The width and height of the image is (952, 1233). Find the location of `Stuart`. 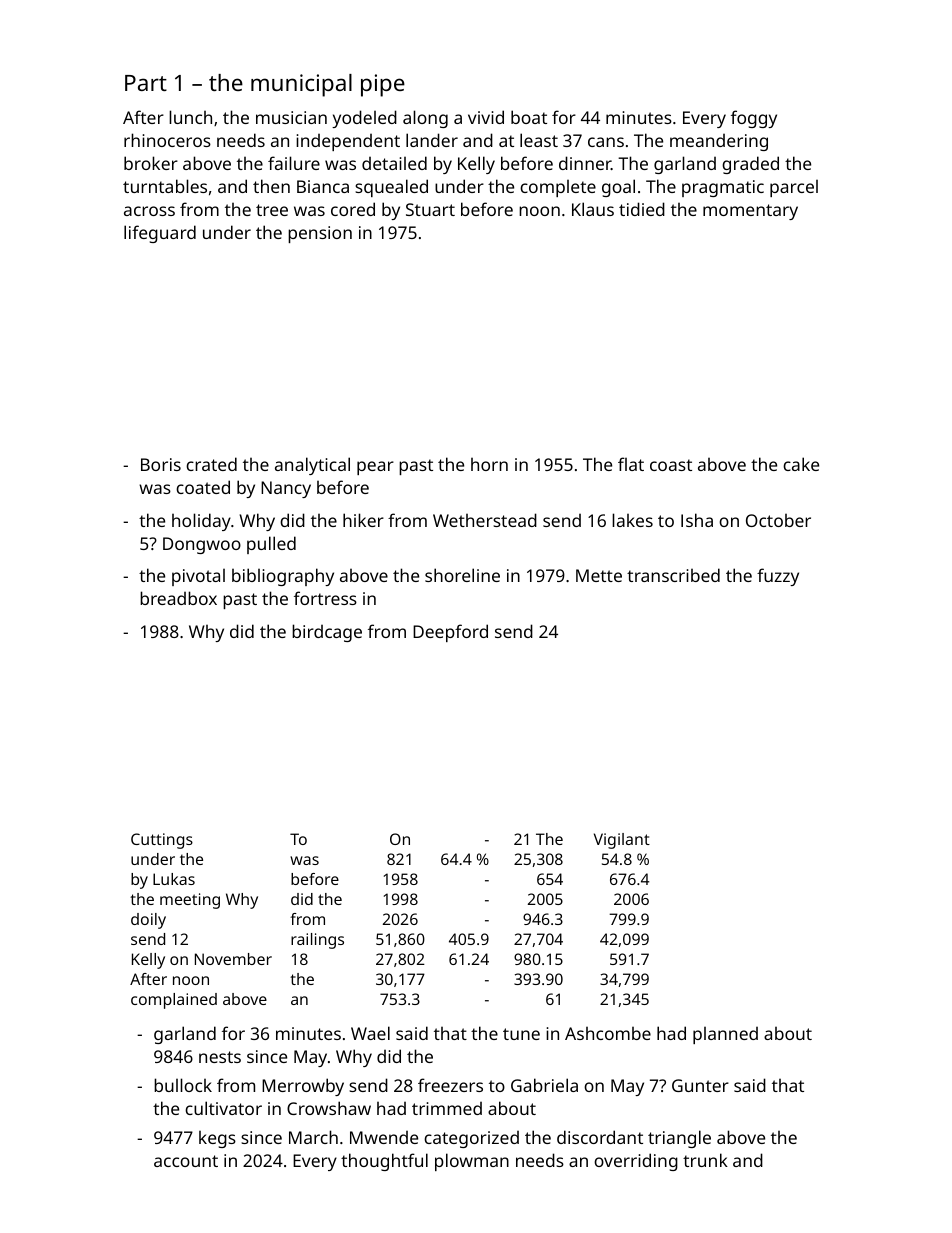

Stuart is located at coordinates (430, 209).
